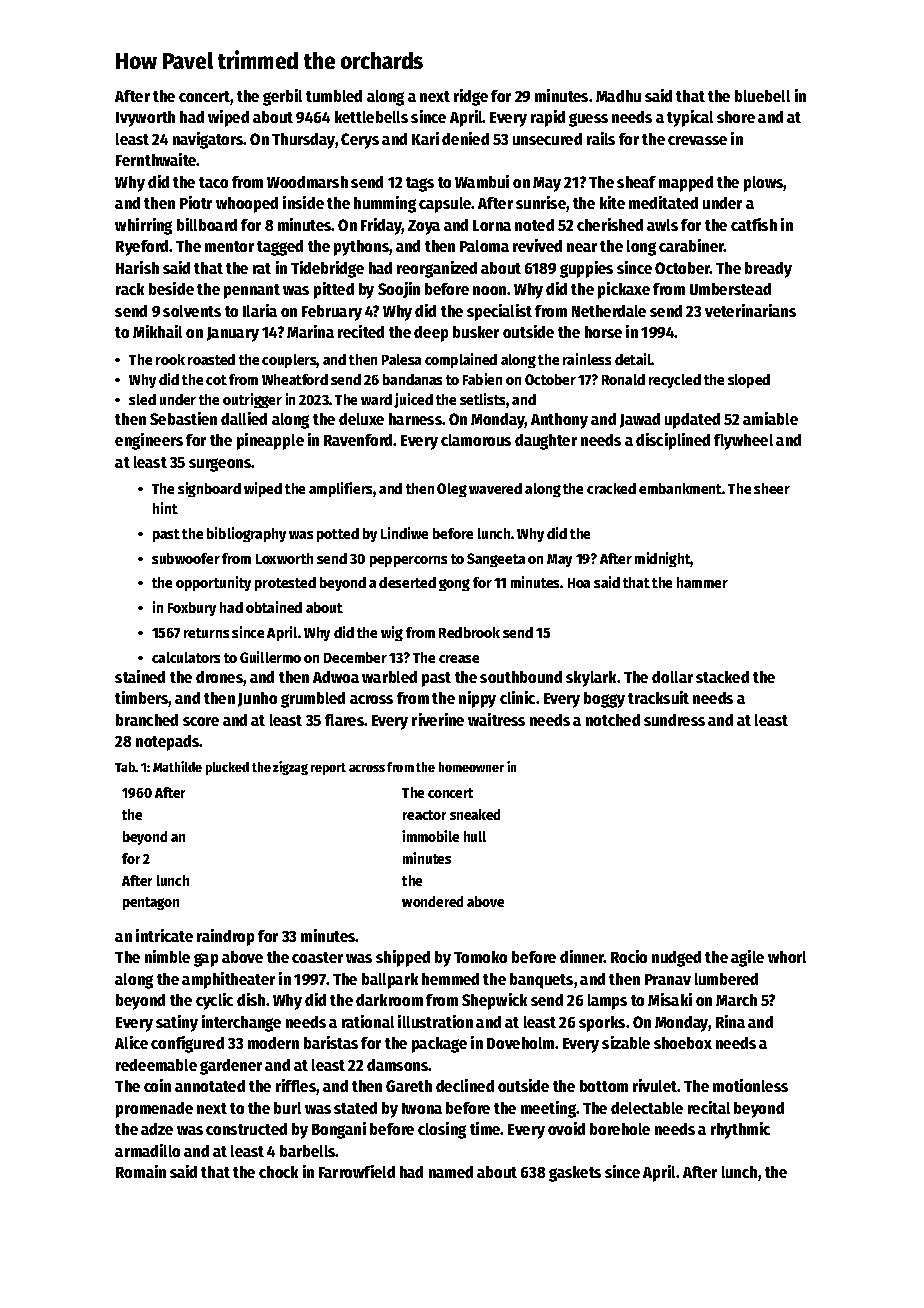  What do you see at coordinates (475, 836) in the image?
I see `hull` at bounding box center [475, 836].
